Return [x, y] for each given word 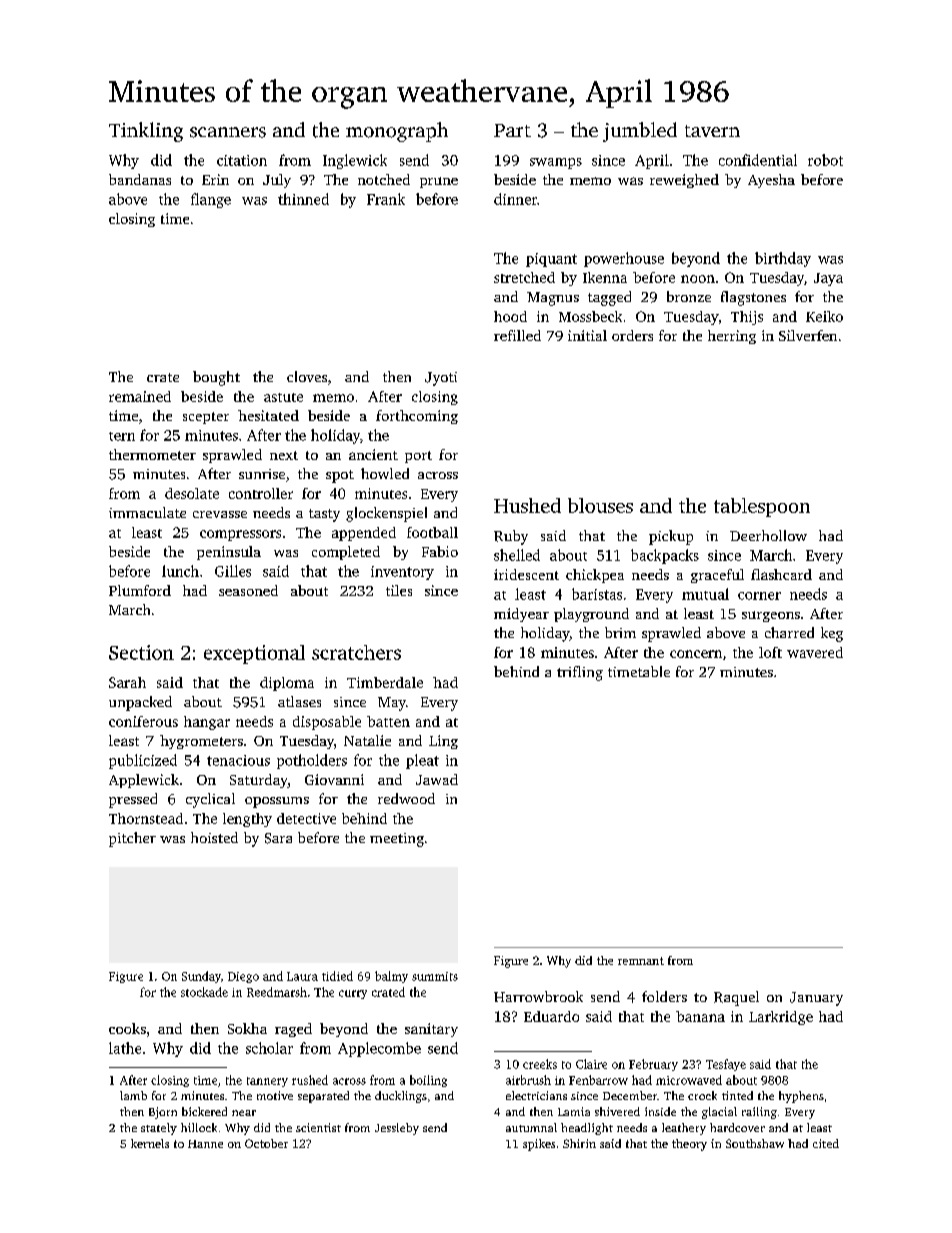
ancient [373, 454]
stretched [524, 277]
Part [512, 130]
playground [591, 615]
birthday [783, 259]
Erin [215, 179]
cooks [127, 1028]
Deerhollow [768, 535]
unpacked [140, 703]
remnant [641, 961]
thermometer [152, 454]
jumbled [640, 132]
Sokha [247, 1028]
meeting [397, 840]
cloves [307, 376]
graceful [717, 576]
